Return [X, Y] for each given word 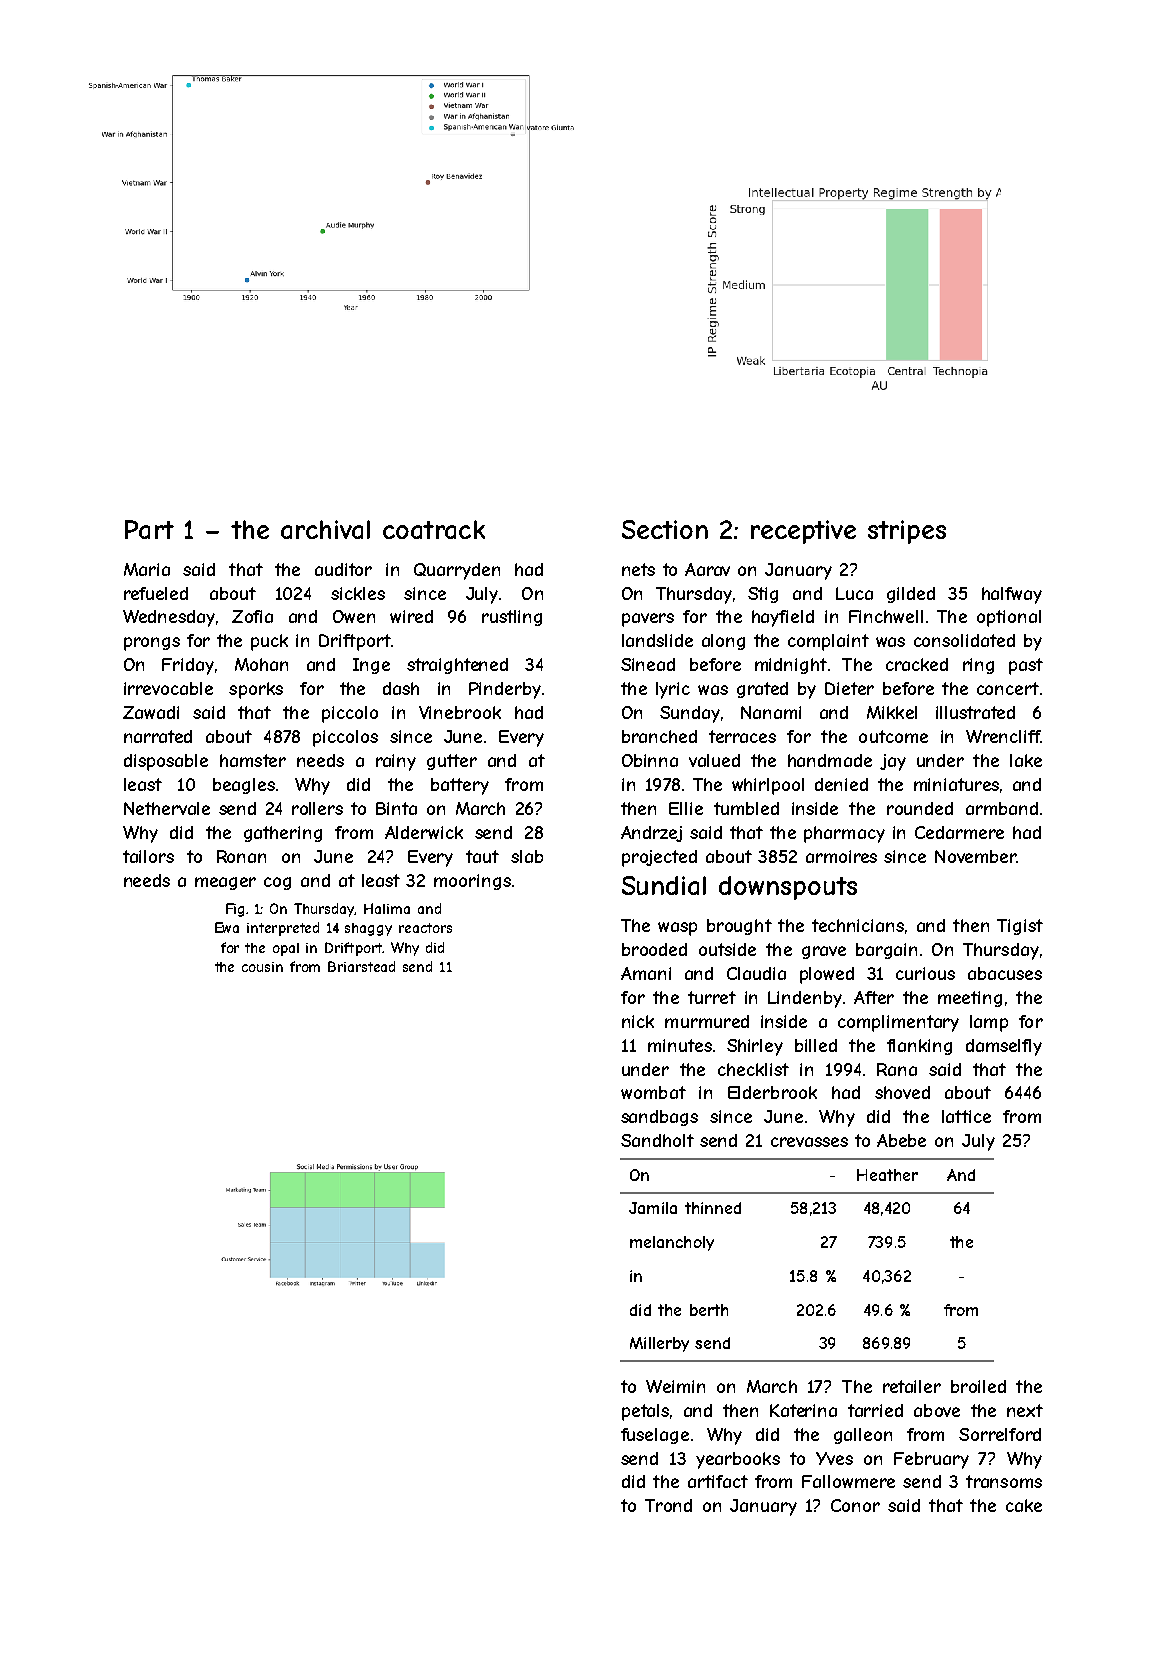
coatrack [434, 529]
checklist [753, 1069]
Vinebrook [460, 712]
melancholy [672, 1243]
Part [149, 529]
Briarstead [361, 966]
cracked [917, 664]
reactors [425, 928]
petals [645, 1412]
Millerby [659, 1344]
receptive [803, 532]
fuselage [655, 1436]
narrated [158, 736]
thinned [713, 1208]
